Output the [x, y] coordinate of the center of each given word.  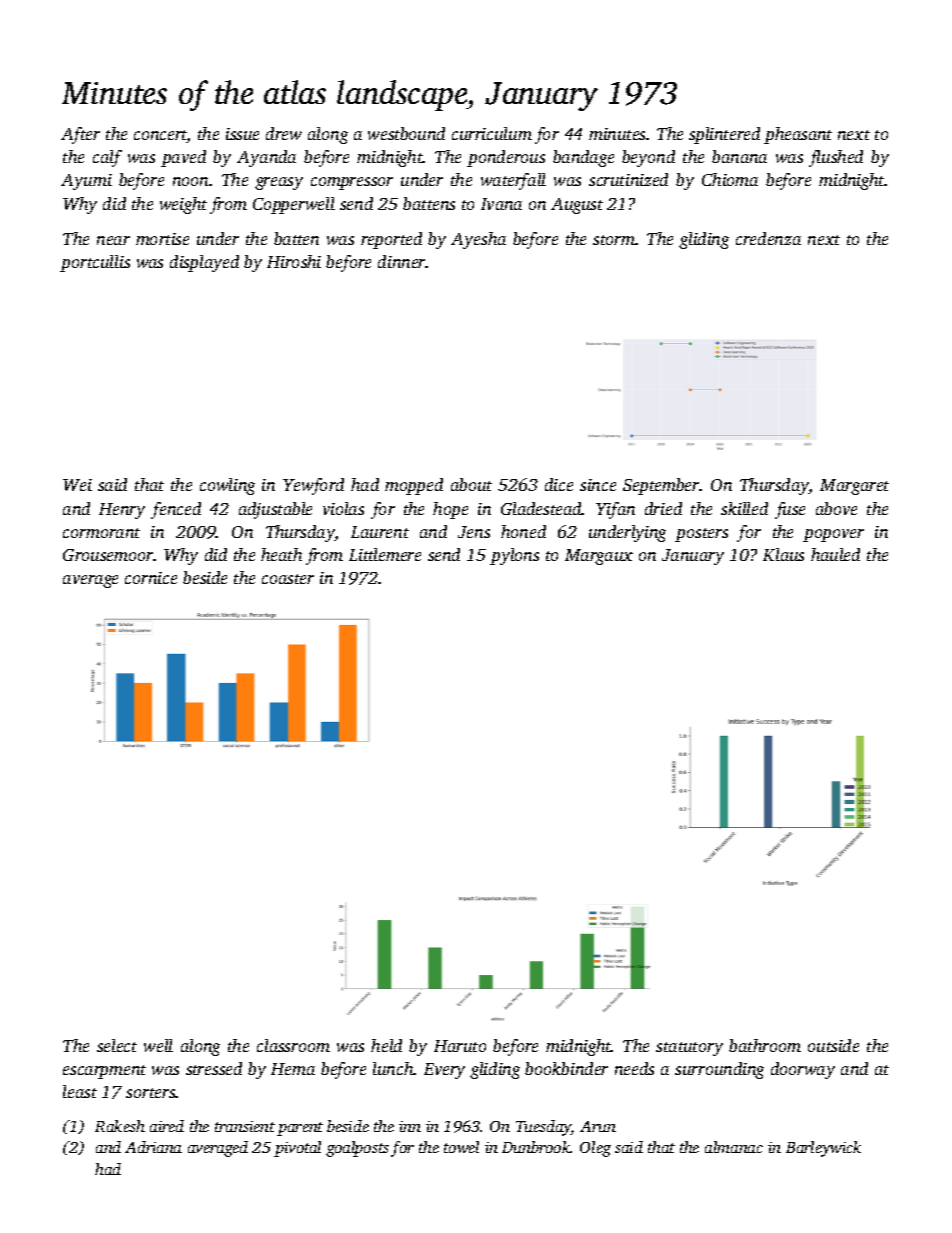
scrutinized [628, 179]
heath [281, 554]
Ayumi [86, 182]
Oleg [595, 1149]
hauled [835, 554]
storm [614, 240]
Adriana [153, 1147]
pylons [514, 556]
